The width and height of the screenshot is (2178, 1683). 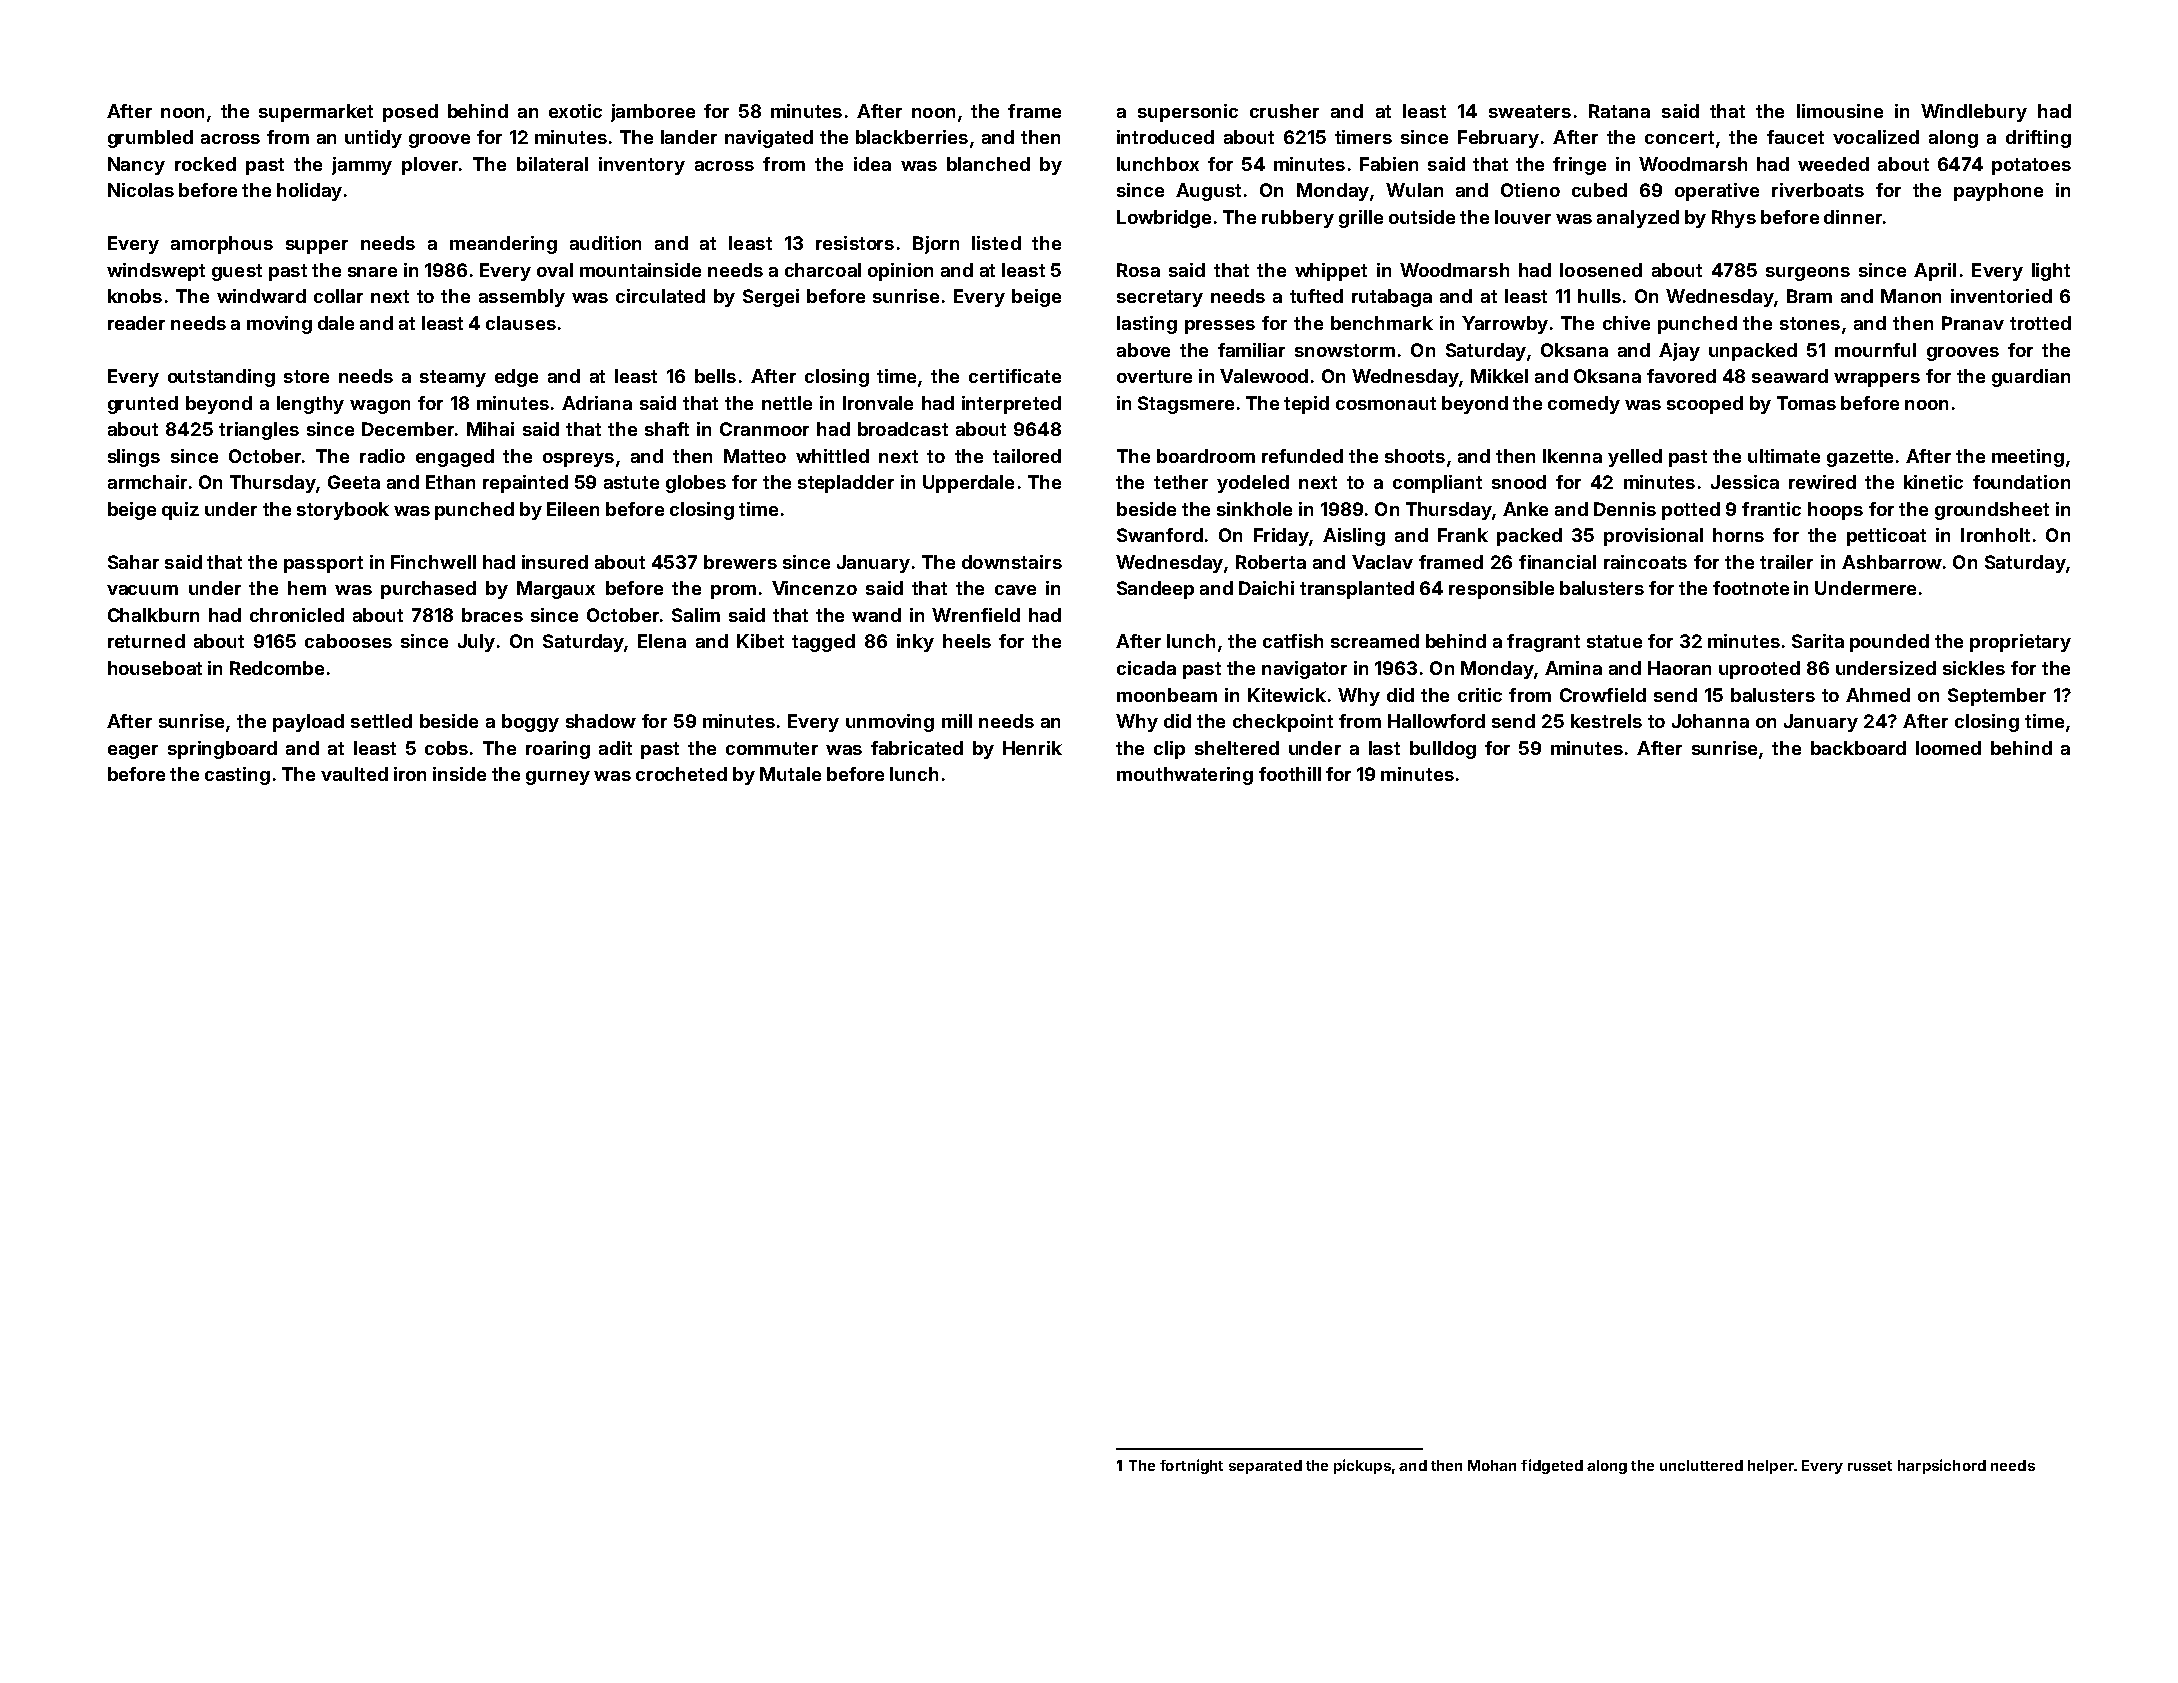 I want to click on fortnight, so click(x=1191, y=1466).
